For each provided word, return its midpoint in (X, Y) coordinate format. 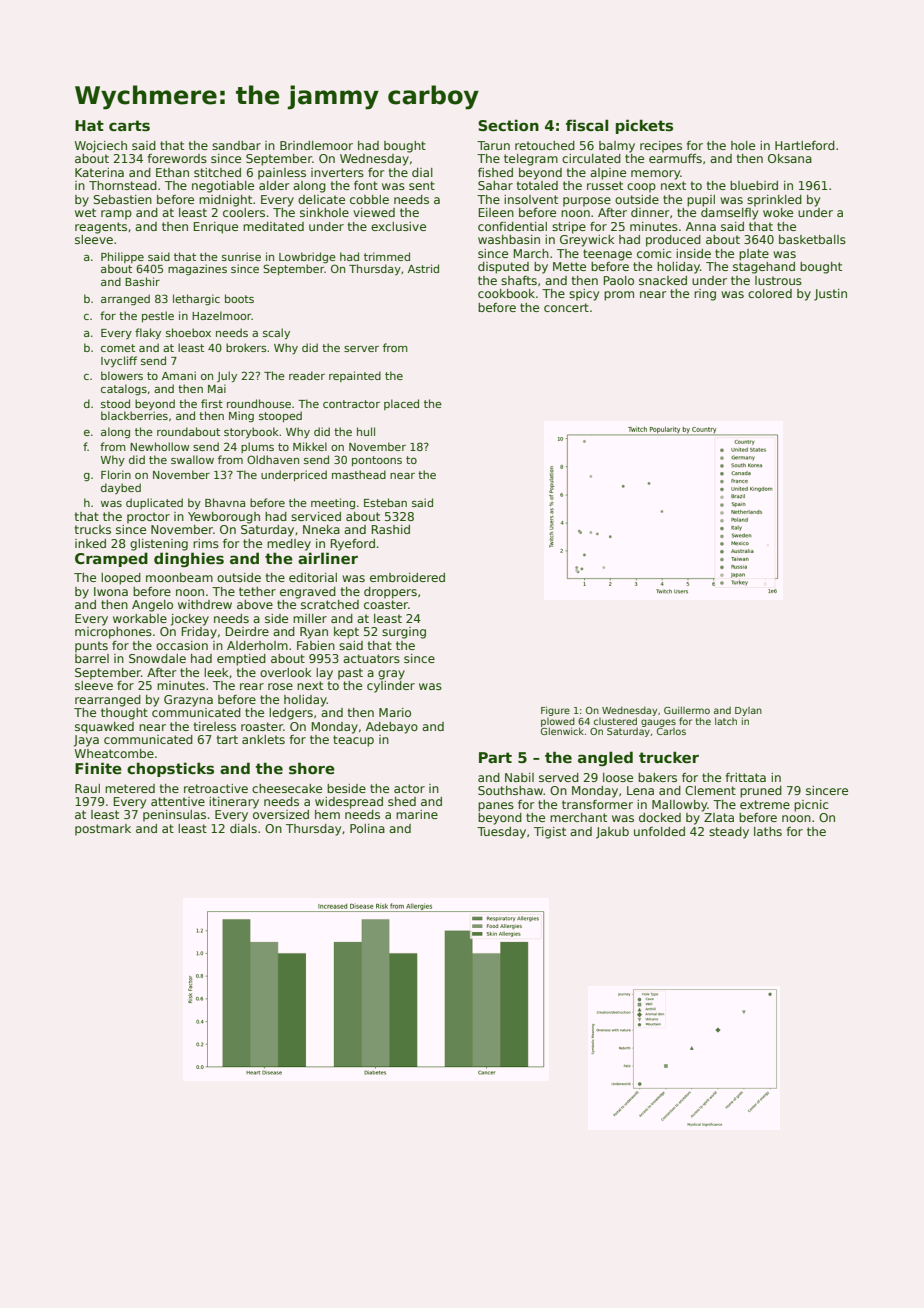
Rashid (391, 529)
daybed (121, 488)
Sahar (495, 185)
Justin (830, 295)
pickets (644, 126)
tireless (215, 726)
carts (129, 125)
